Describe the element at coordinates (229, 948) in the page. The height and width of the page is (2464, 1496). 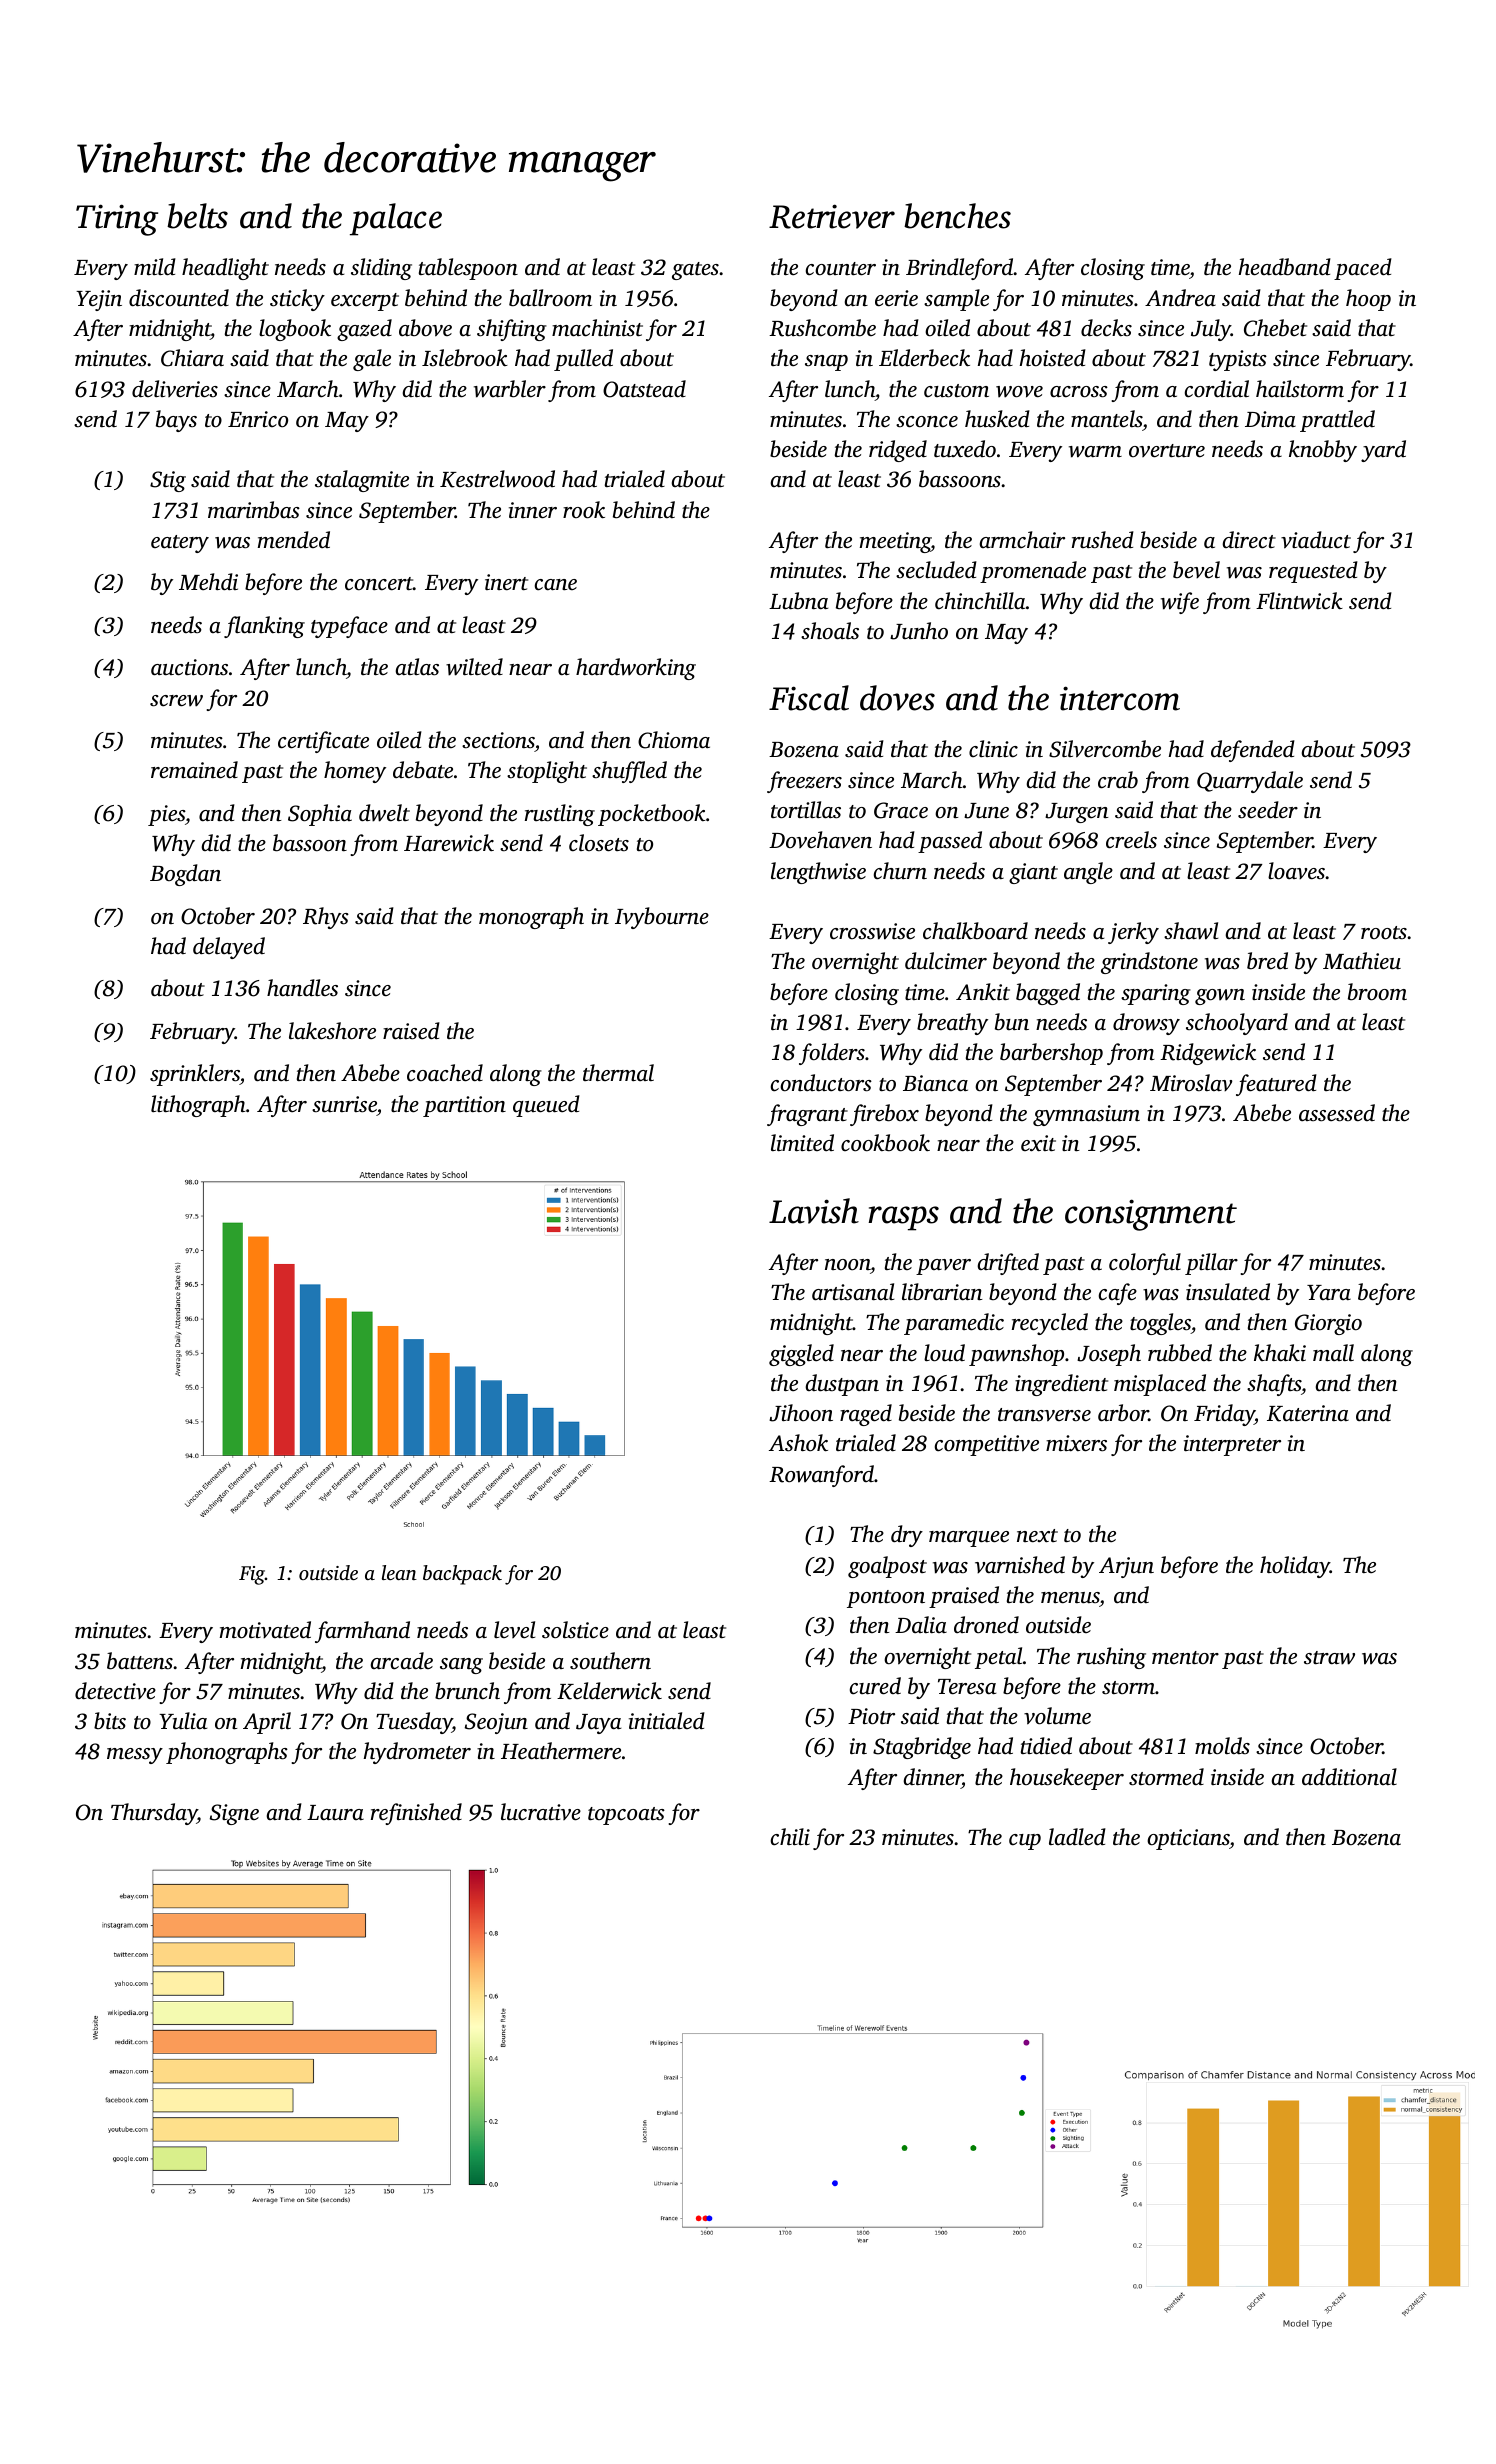
I see `delayed` at that location.
